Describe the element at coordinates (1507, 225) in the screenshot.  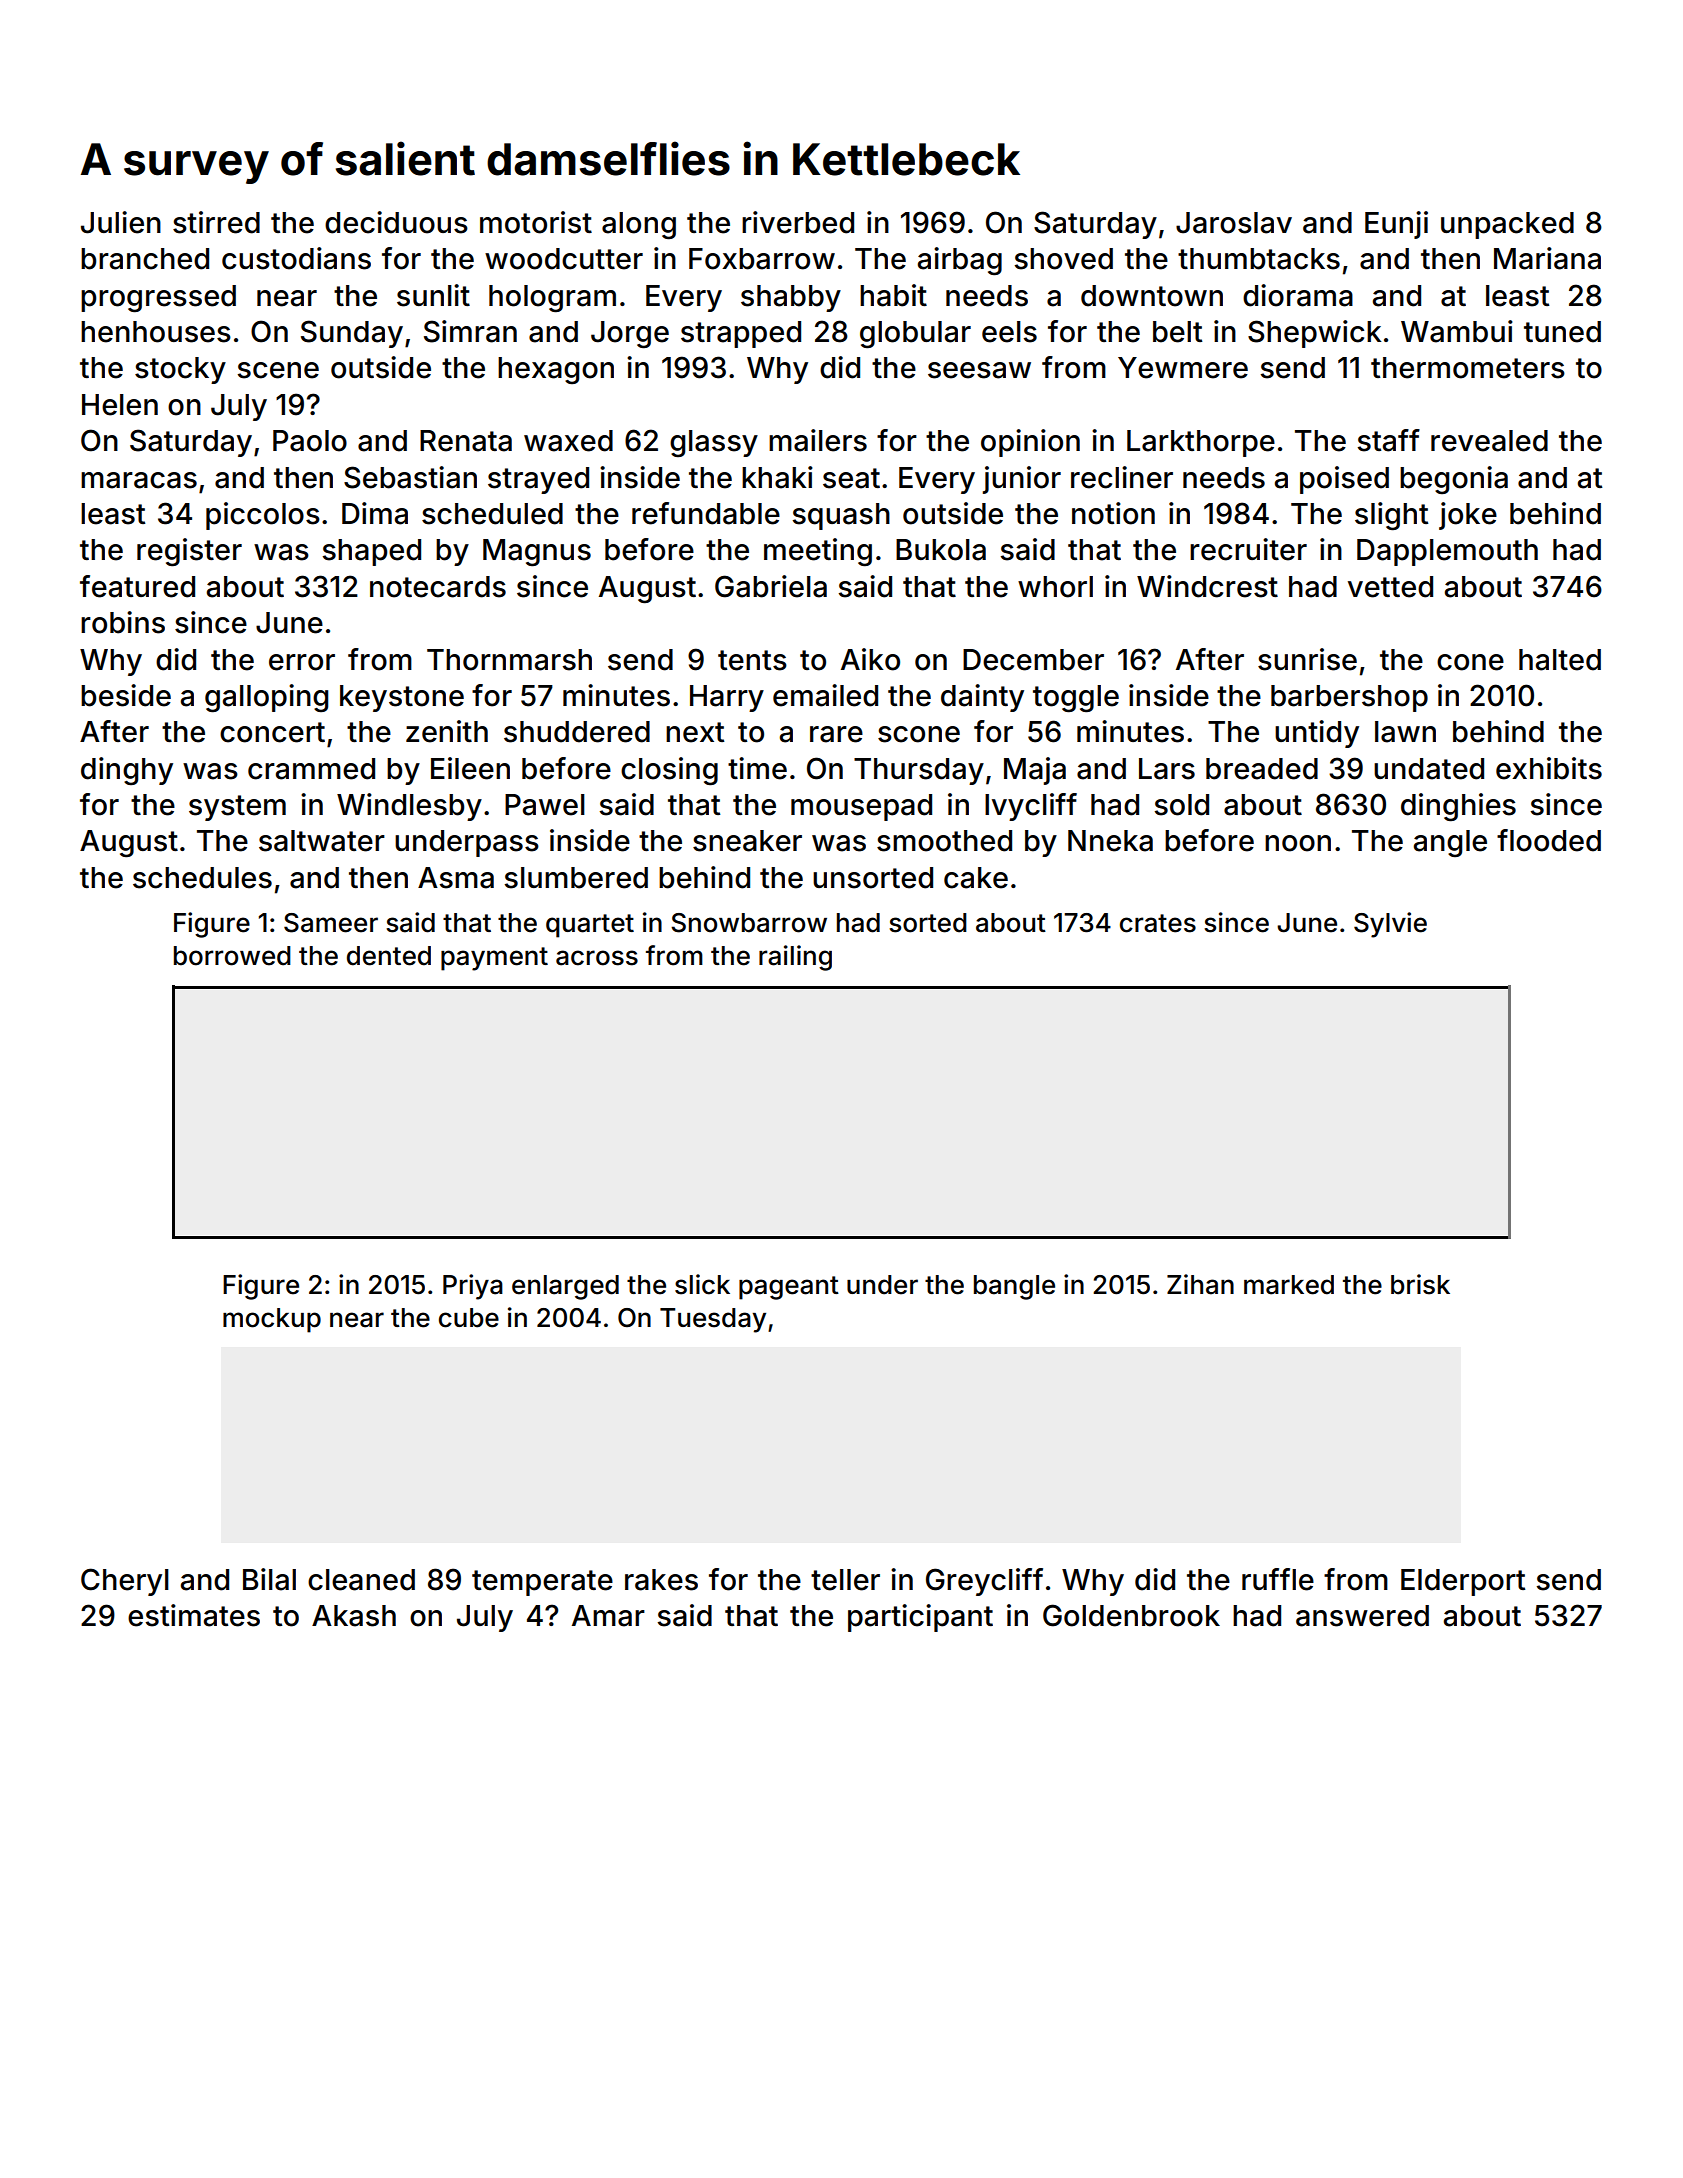
I see `unpacked` at that location.
